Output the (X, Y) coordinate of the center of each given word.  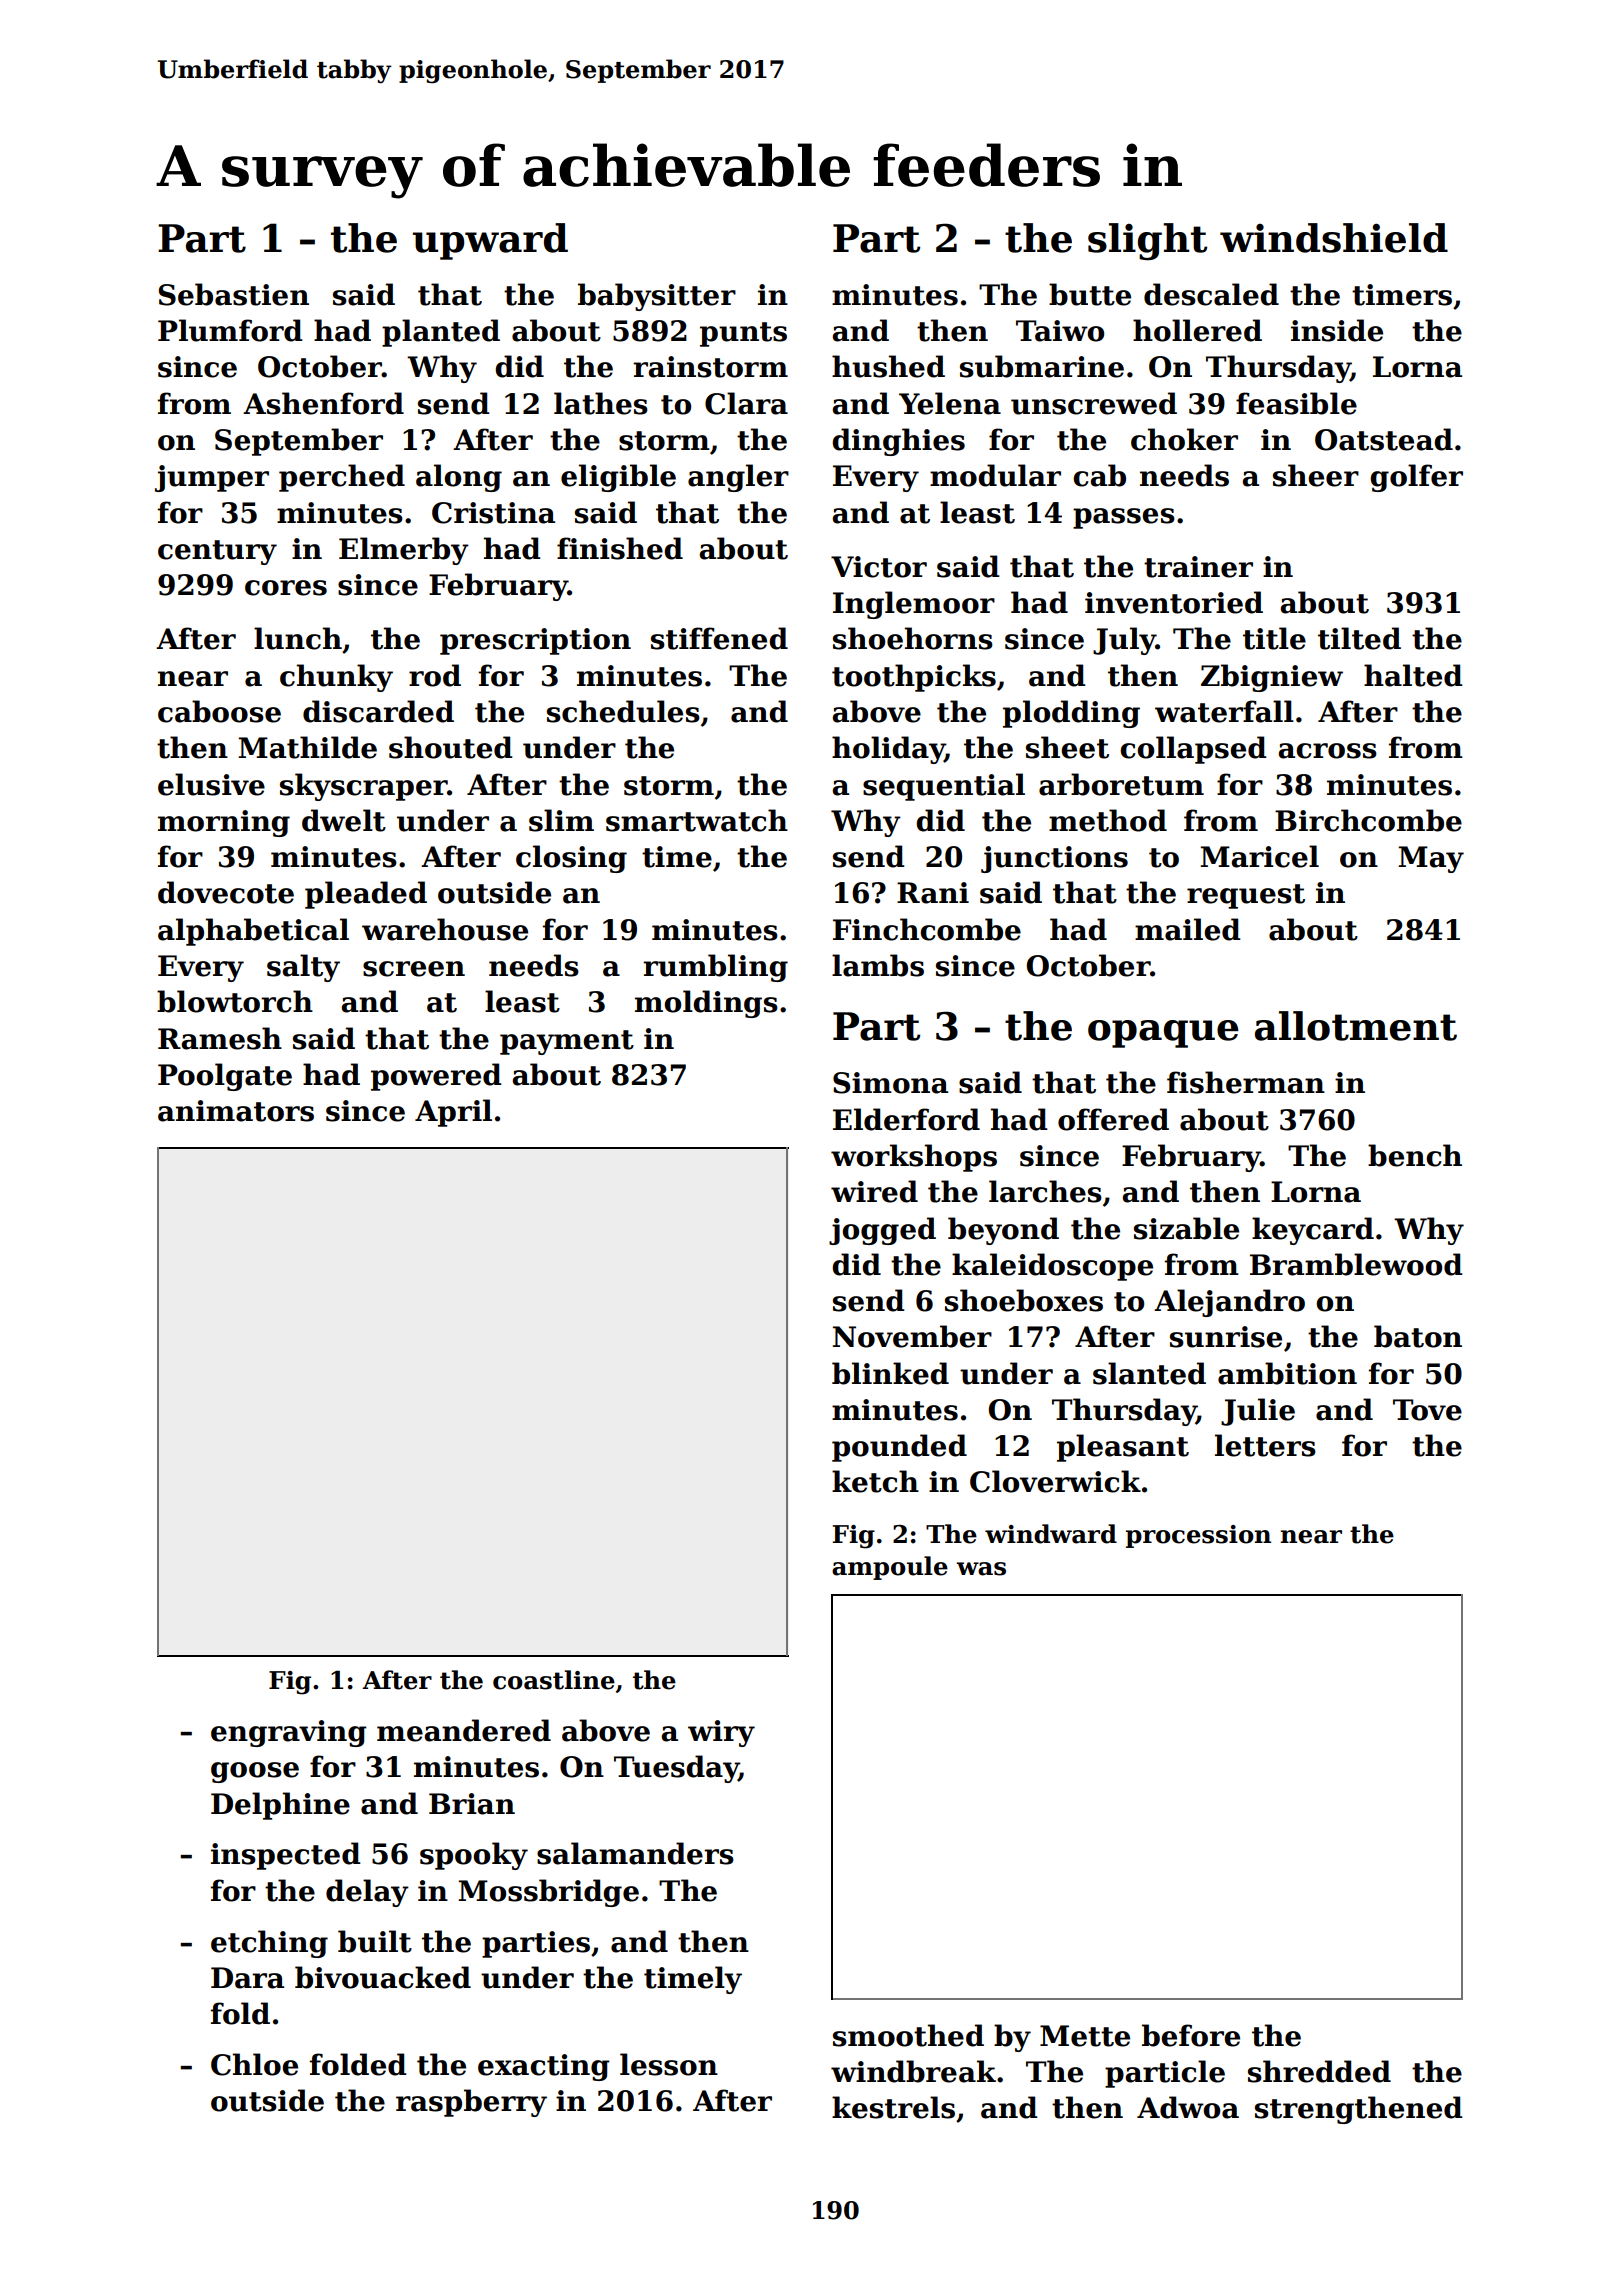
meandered (464, 1730)
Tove (1427, 1410)
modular (995, 475)
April (453, 1113)
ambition (1287, 1373)
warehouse (445, 929)
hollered (1197, 330)
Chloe (254, 2064)
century (217, 552)
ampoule (890, 1568)
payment (567, 1042)
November (912, 1336)
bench (1415, 1155)
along (459, 478)
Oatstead (1384, 439)
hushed (888, 366)
